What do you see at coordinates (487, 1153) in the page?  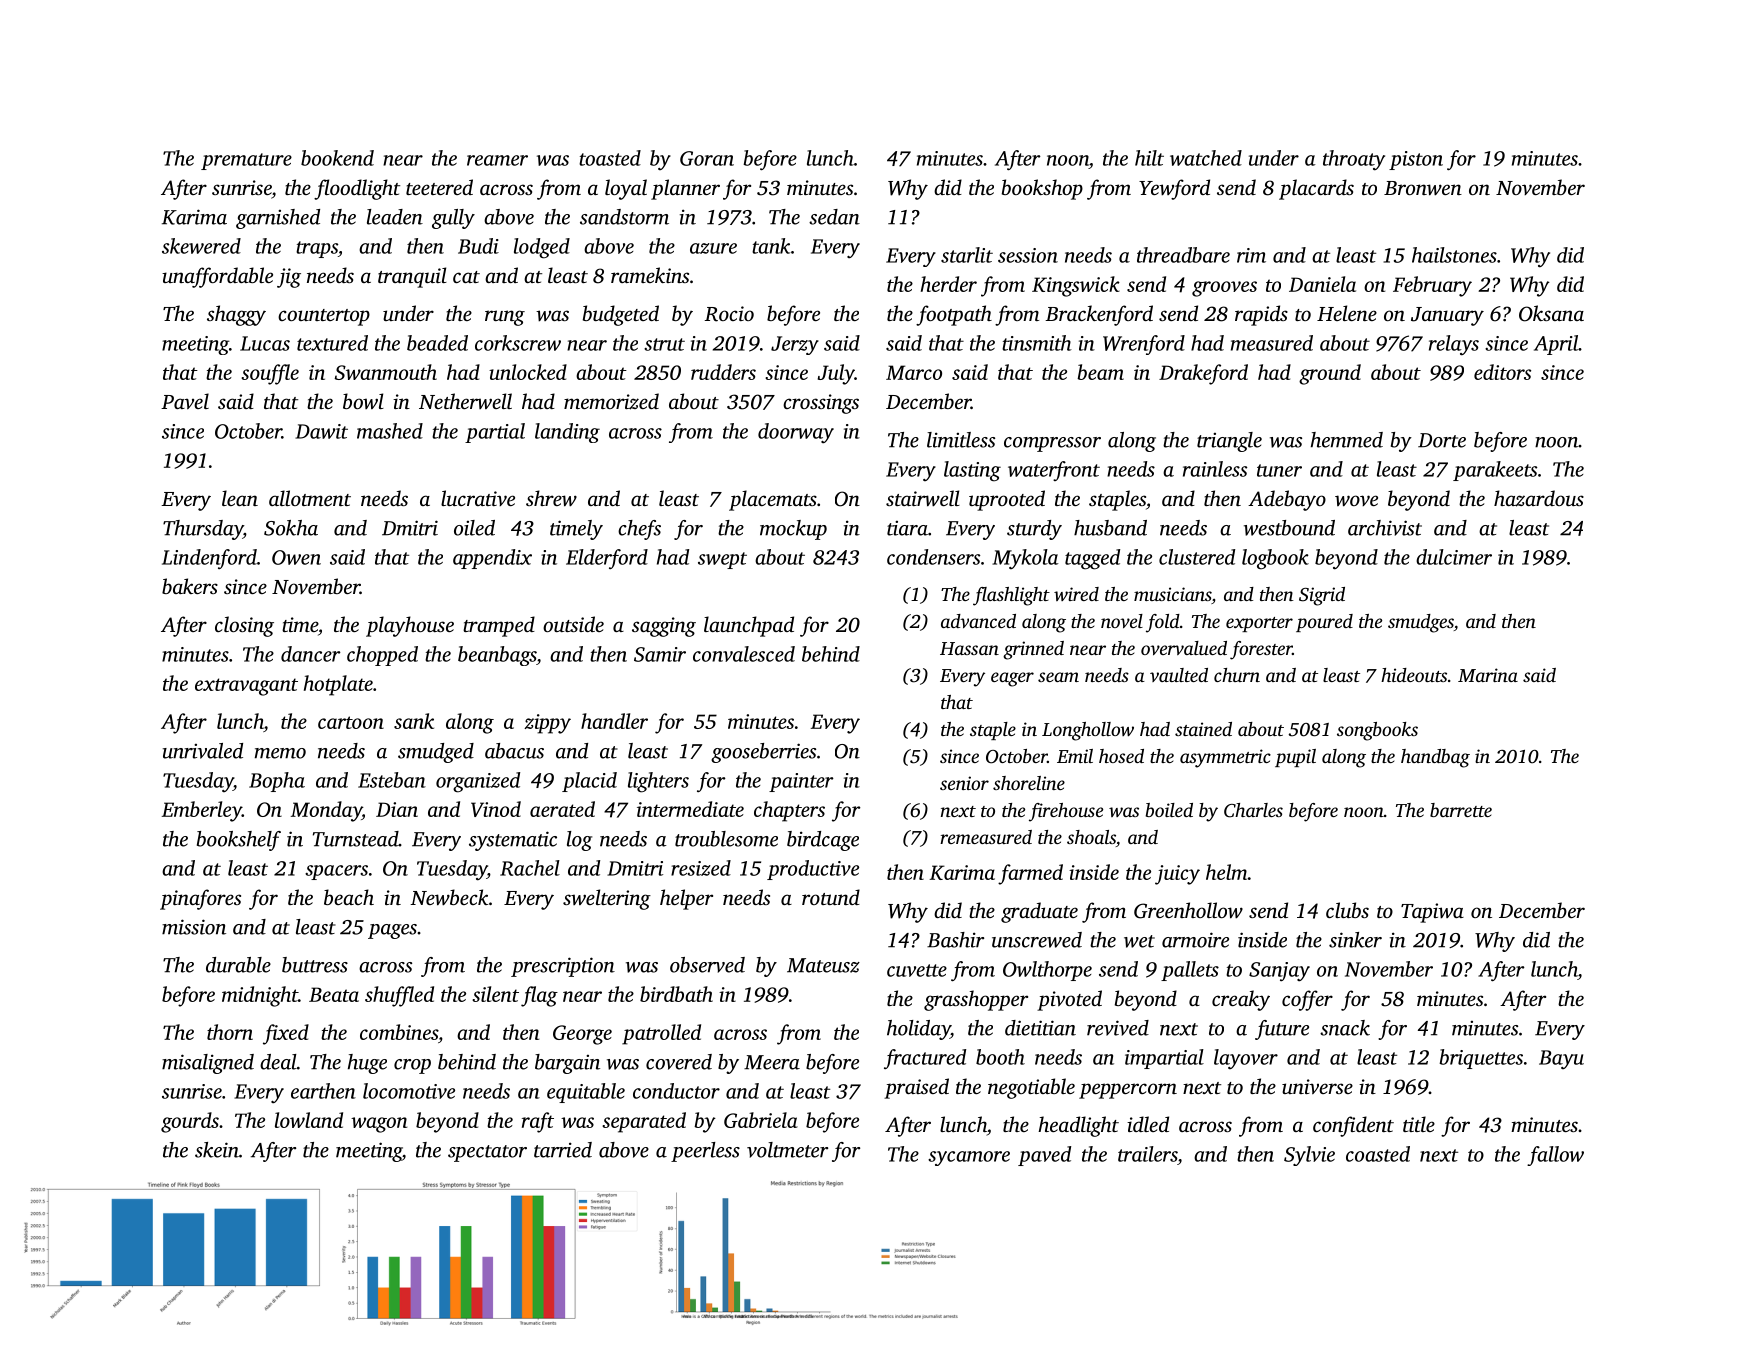 I see `spectator` at bounding box center [487, 1153].
